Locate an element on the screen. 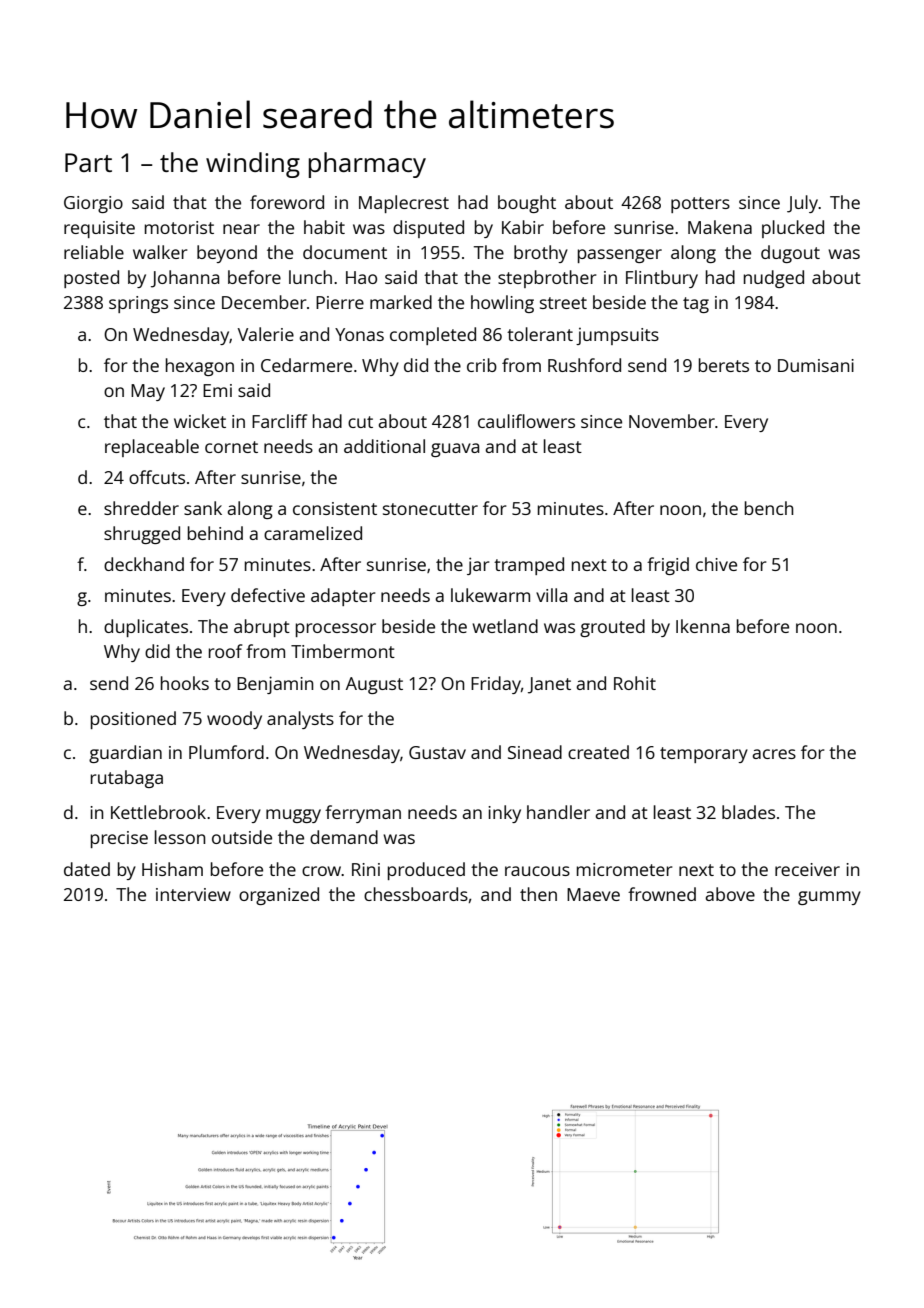 Image resolution: width=924 pixels, height=1308 pixels. Sinead is located at coordinates (535, 752).
